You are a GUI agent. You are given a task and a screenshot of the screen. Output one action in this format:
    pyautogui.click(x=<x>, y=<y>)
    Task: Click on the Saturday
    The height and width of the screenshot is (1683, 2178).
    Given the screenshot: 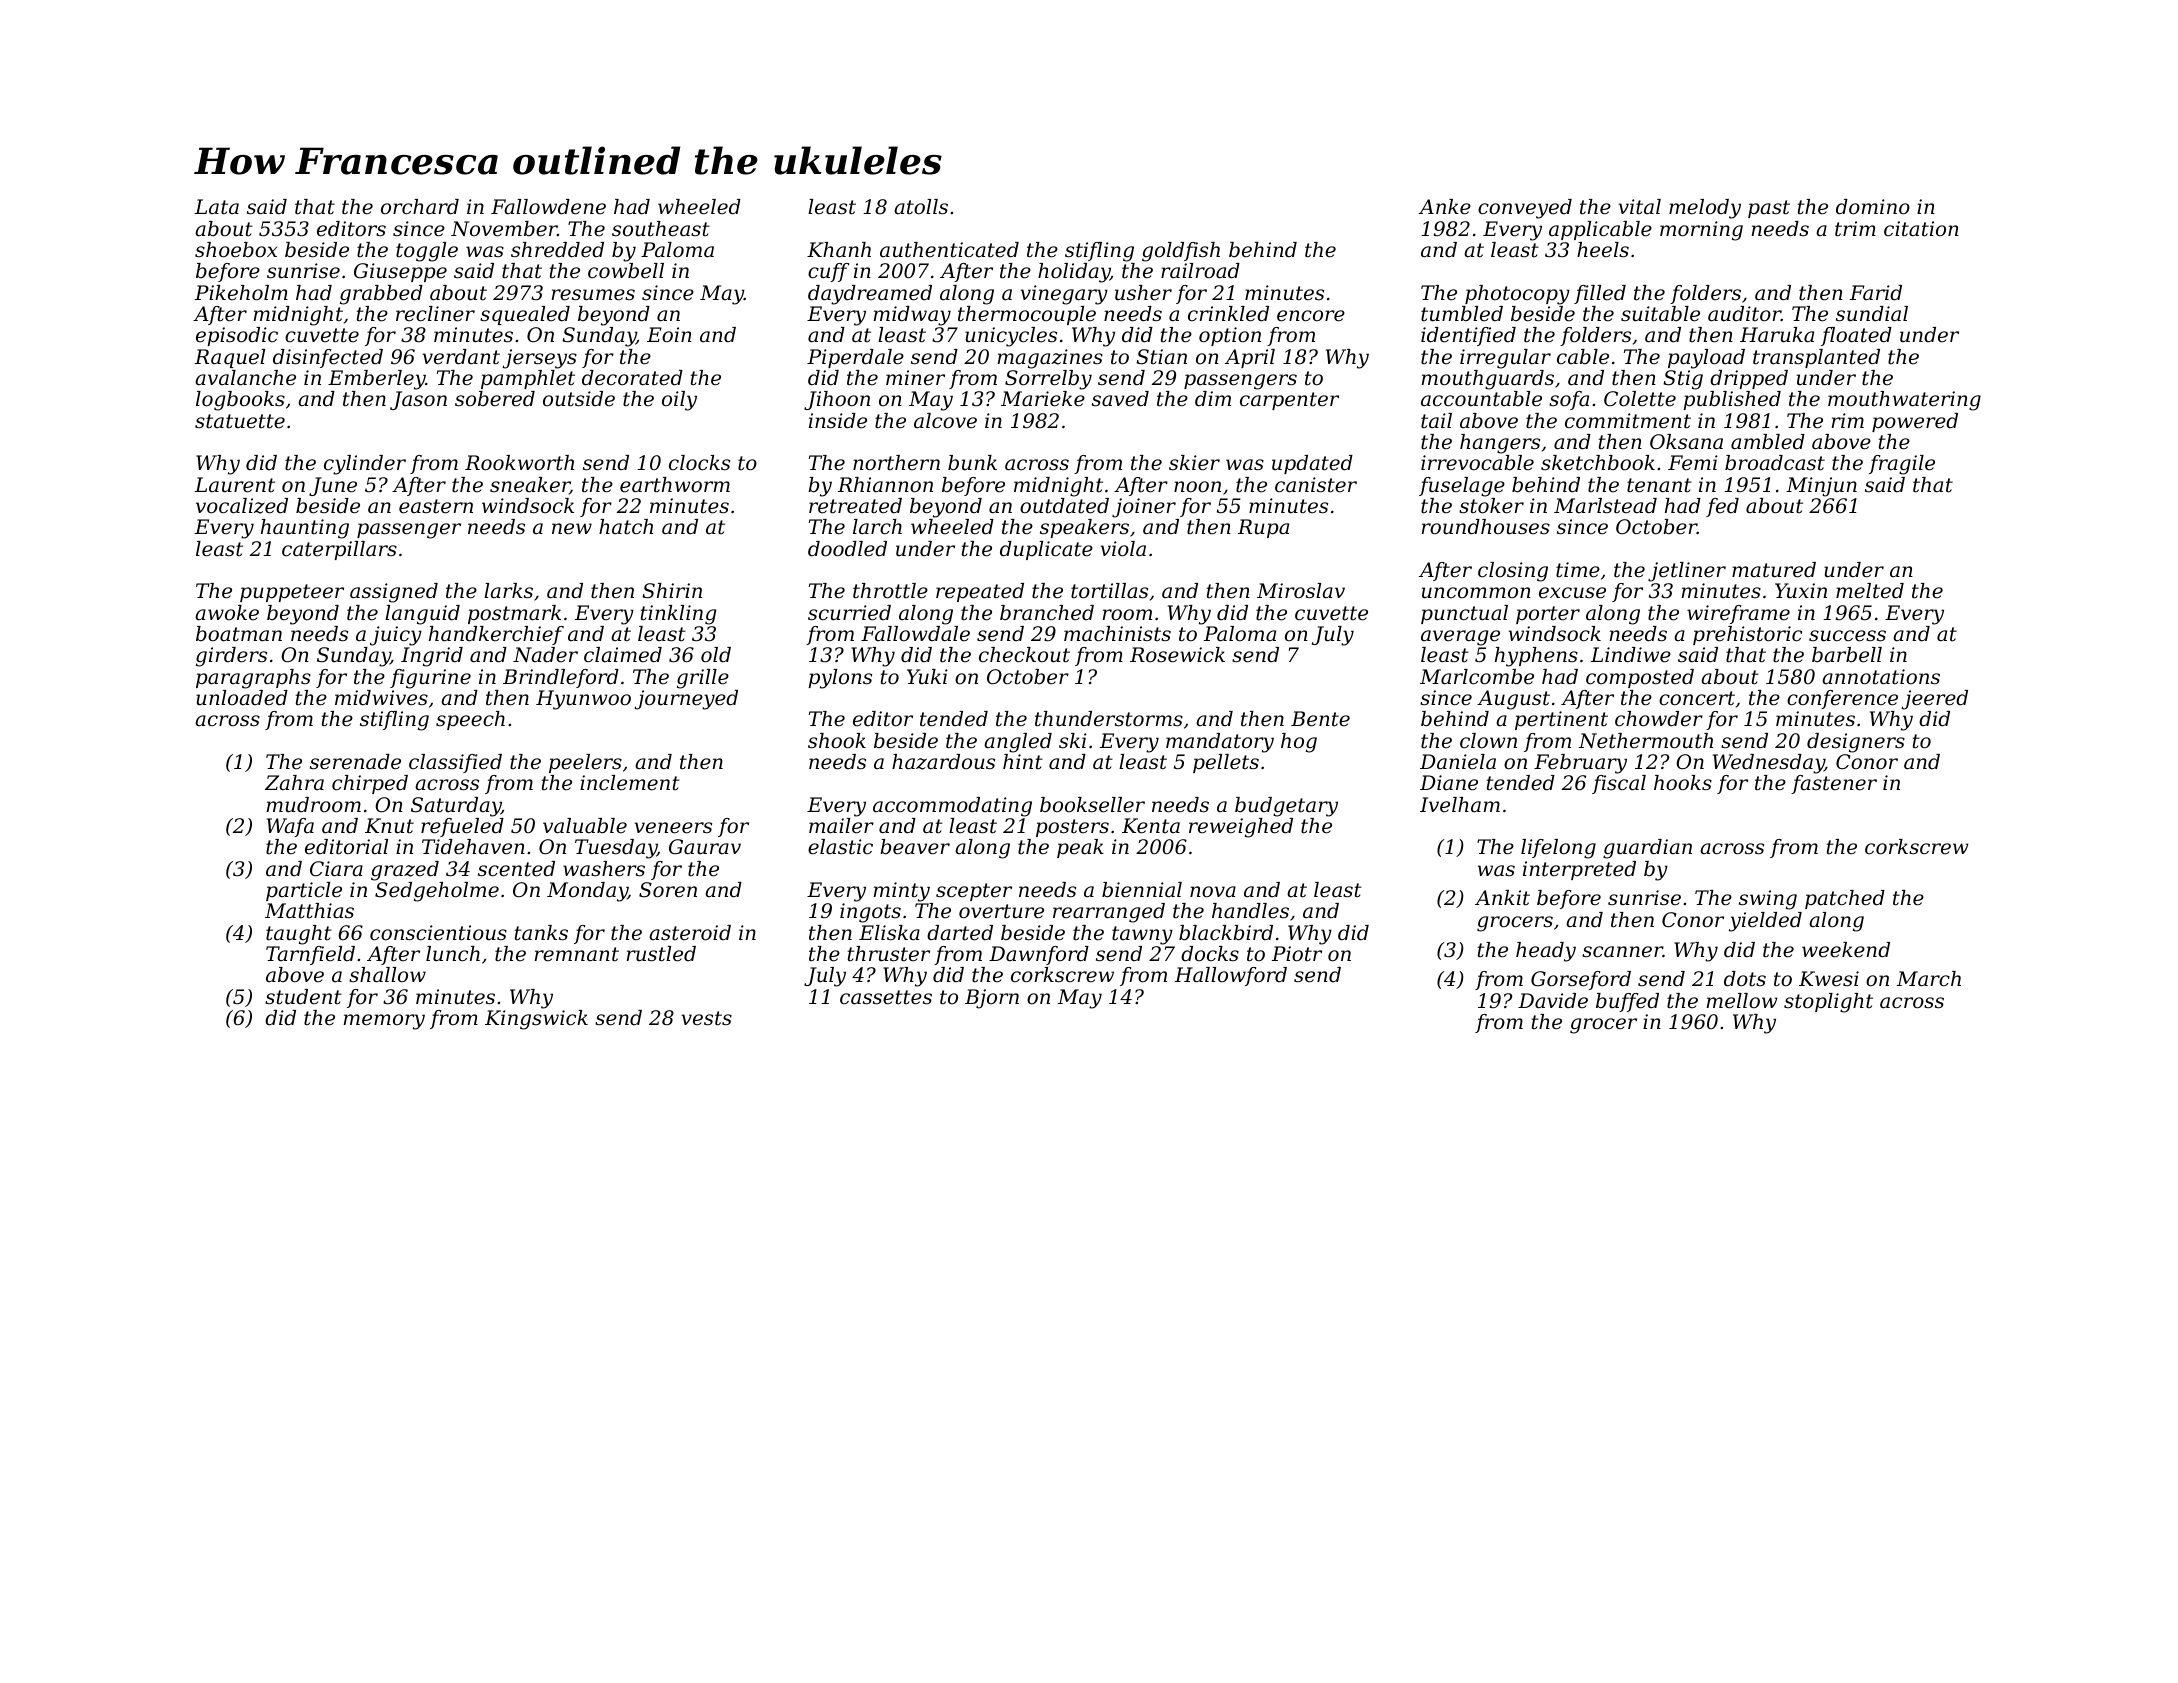 What is the action you would take?
    pyautogui.click(x=456, y=807)
